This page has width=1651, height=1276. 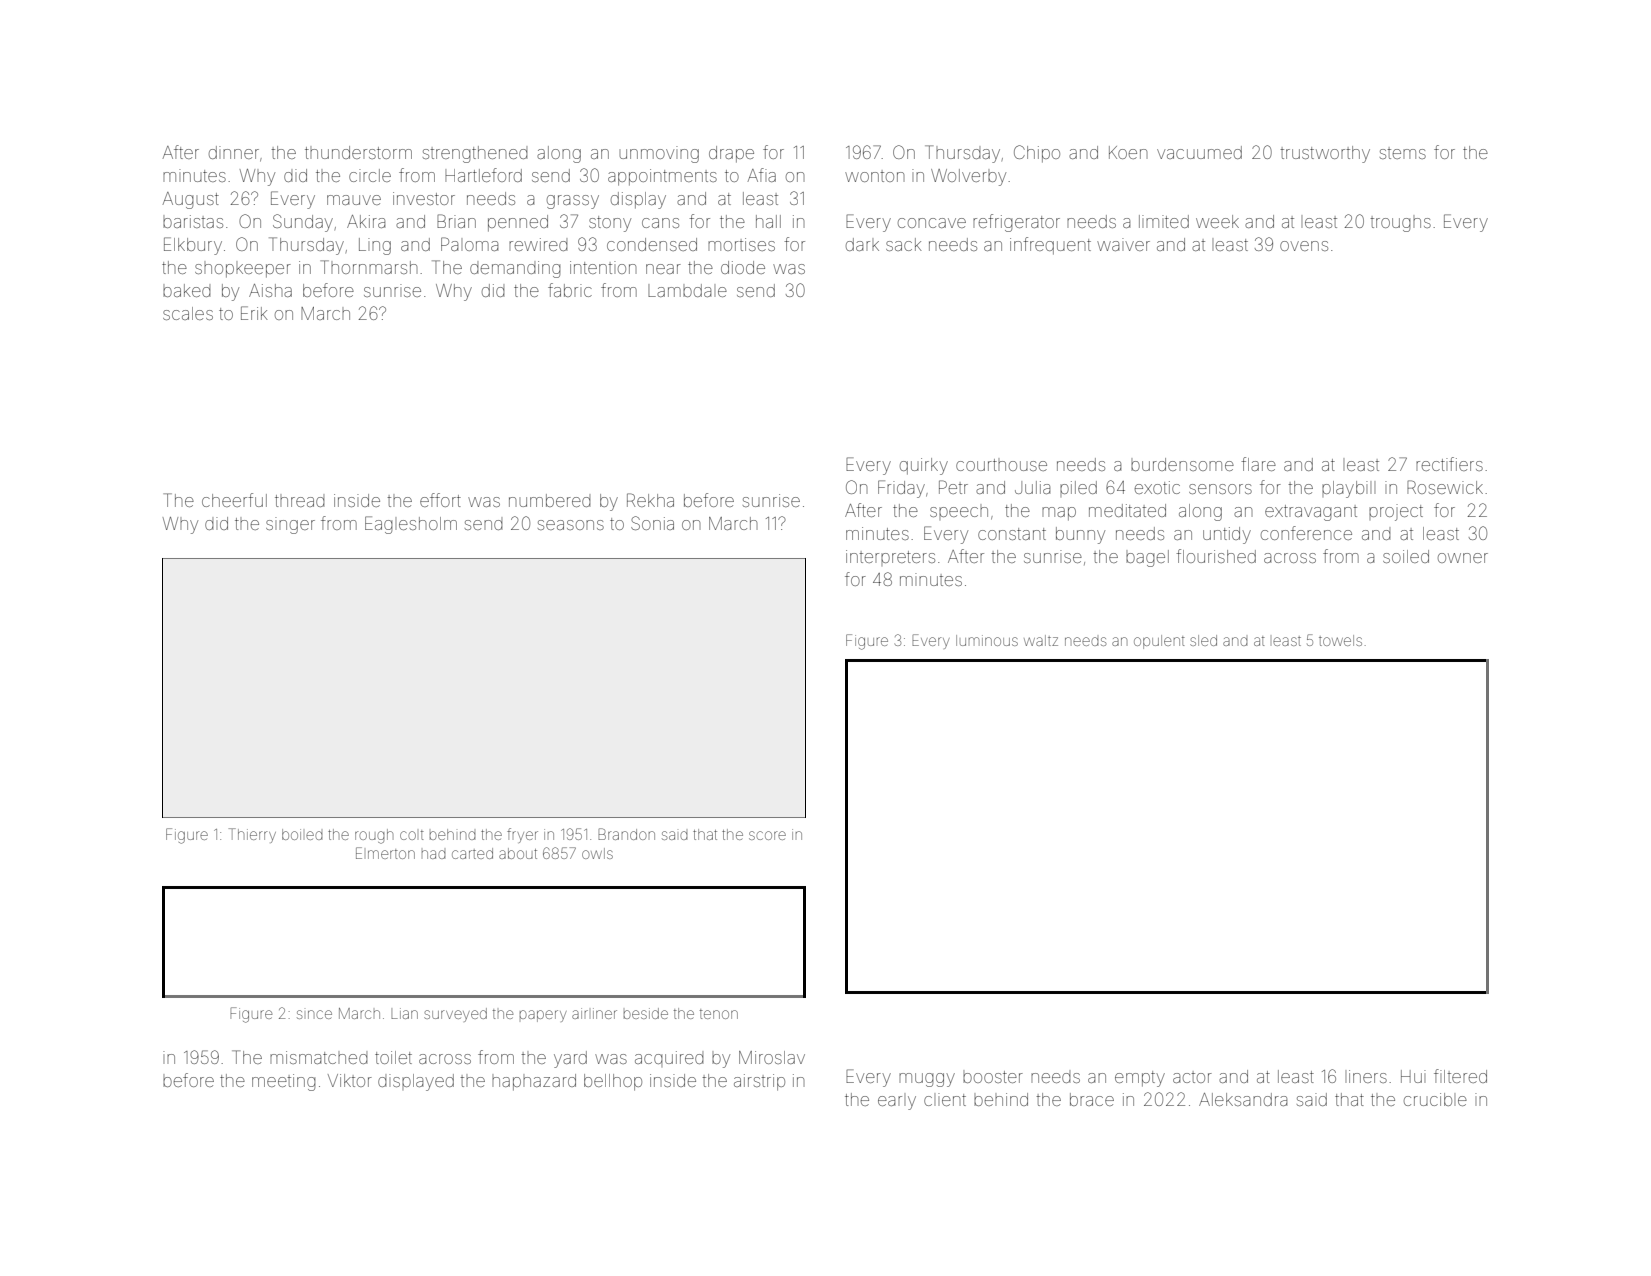 I want to click on infrequent, so click(x=1050, y=246).
